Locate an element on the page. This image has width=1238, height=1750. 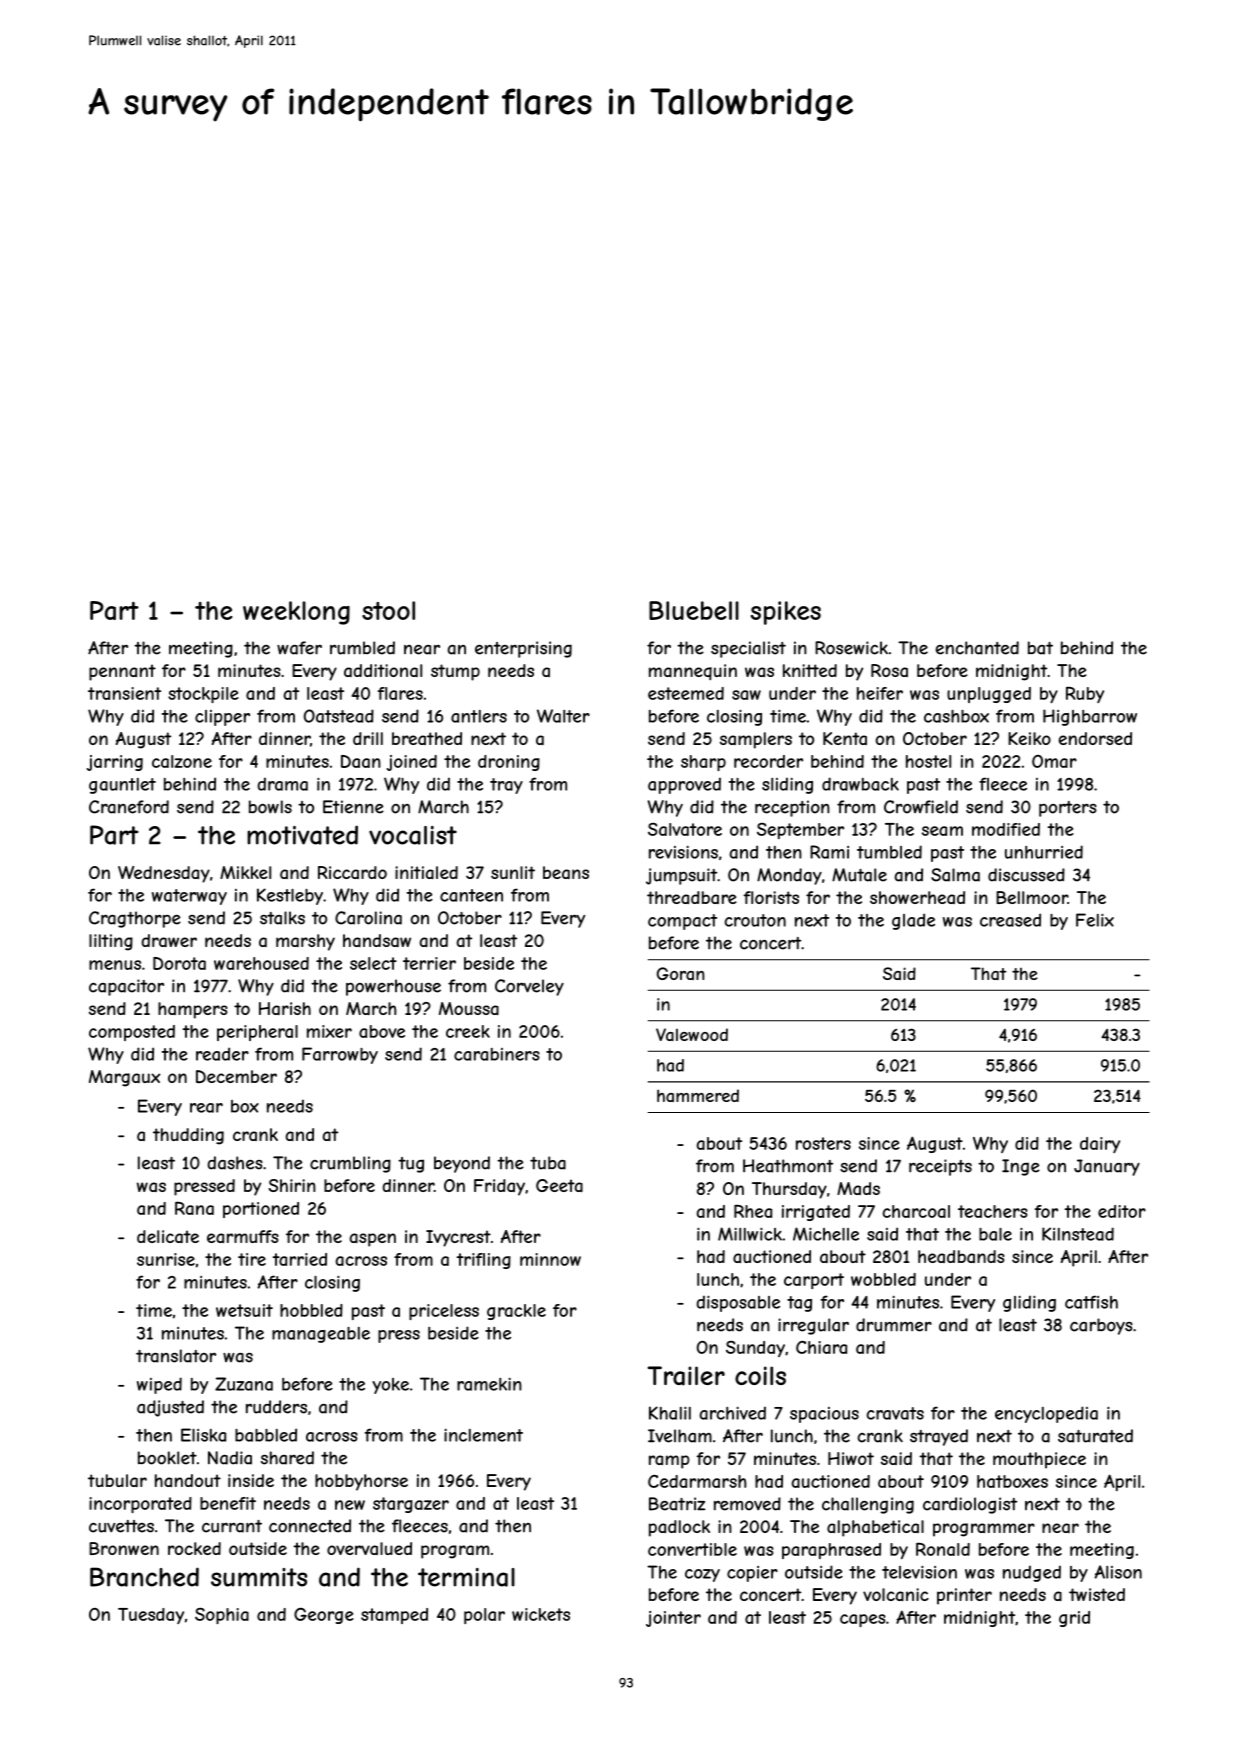
Bluebell is located at coordinates (694, 610).
